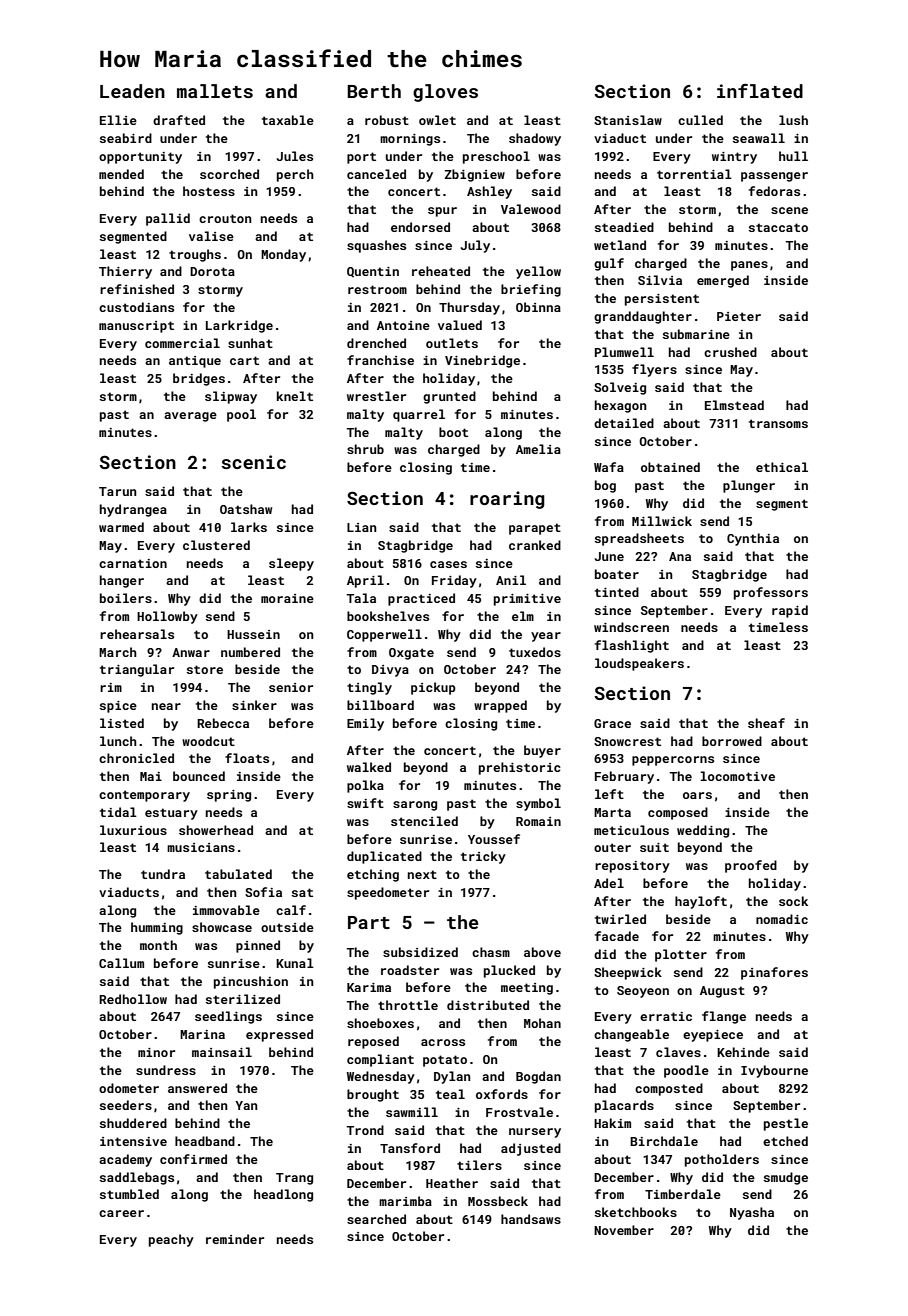 The width and height of the page is (908, 1316). Describe the element at coordinates (215, 91) in the page. I see `mallets` at that location.
